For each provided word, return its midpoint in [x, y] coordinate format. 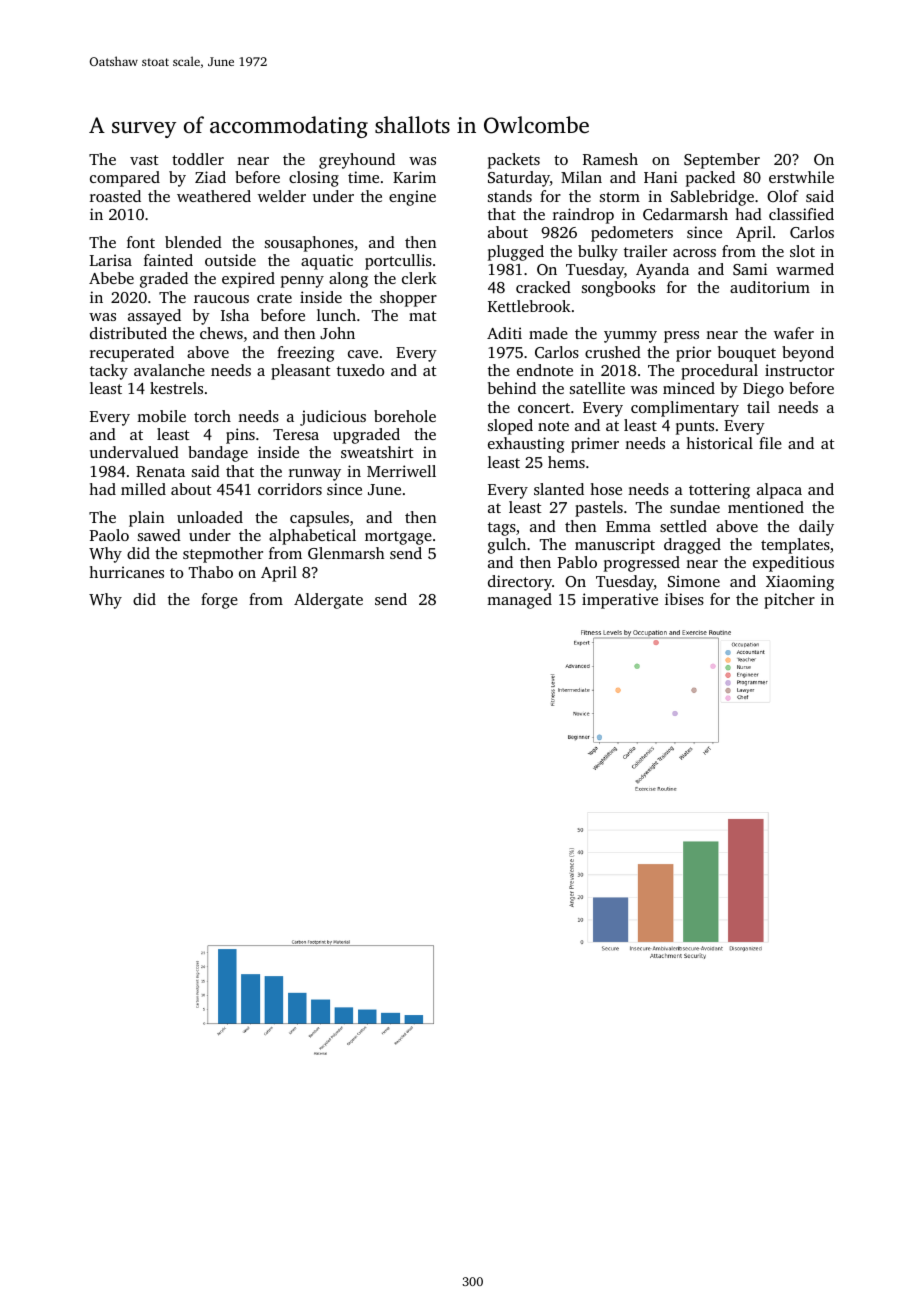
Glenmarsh [346, 553]
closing [314, 179]
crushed [613, 352]
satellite [597, 388]
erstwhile [801, 177]
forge [219, 601]
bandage [218, 454]
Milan [581, 177]
